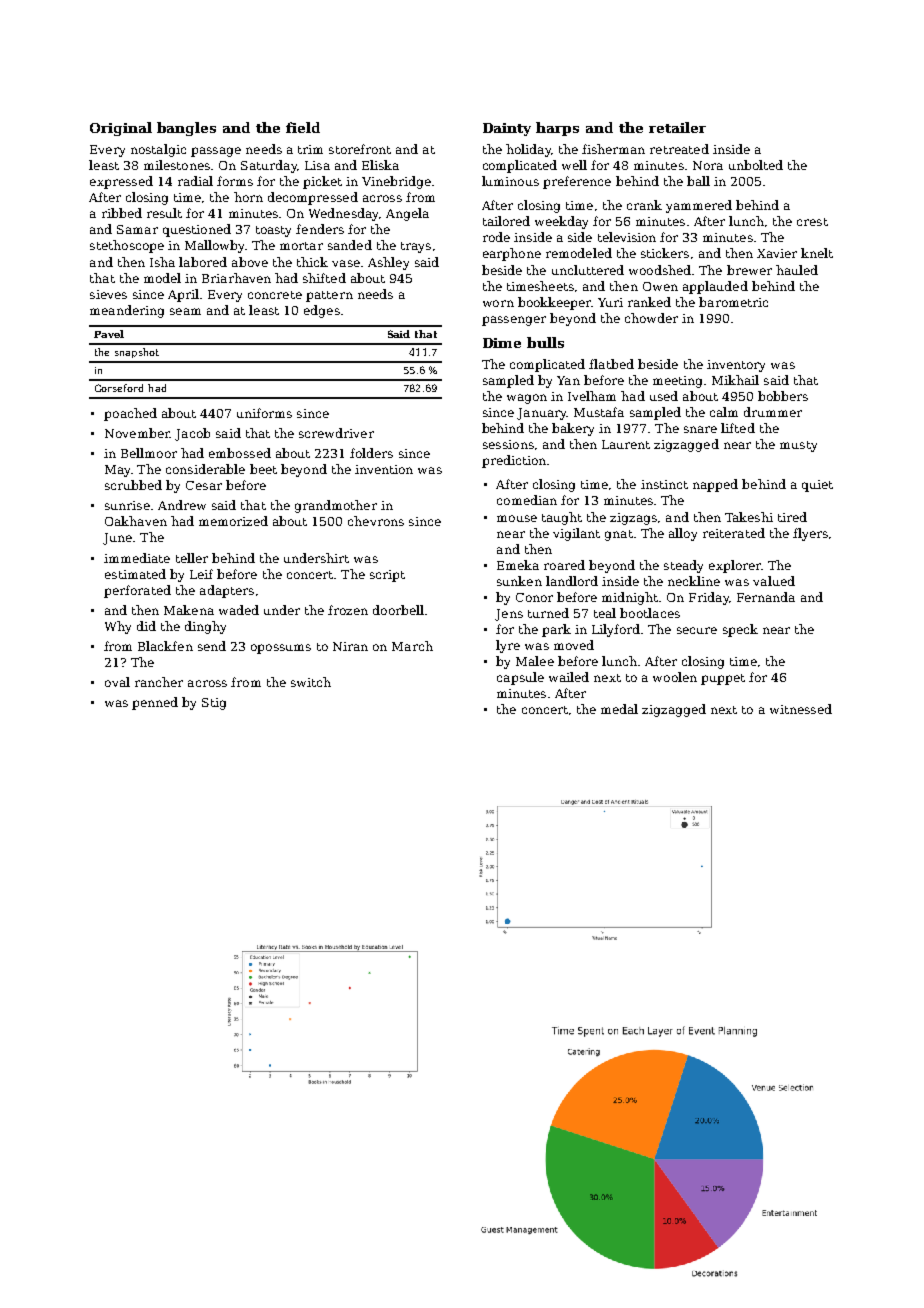 This screenshot has height=1308, width=924. I want to click on doorbell, so click(398, 610).
